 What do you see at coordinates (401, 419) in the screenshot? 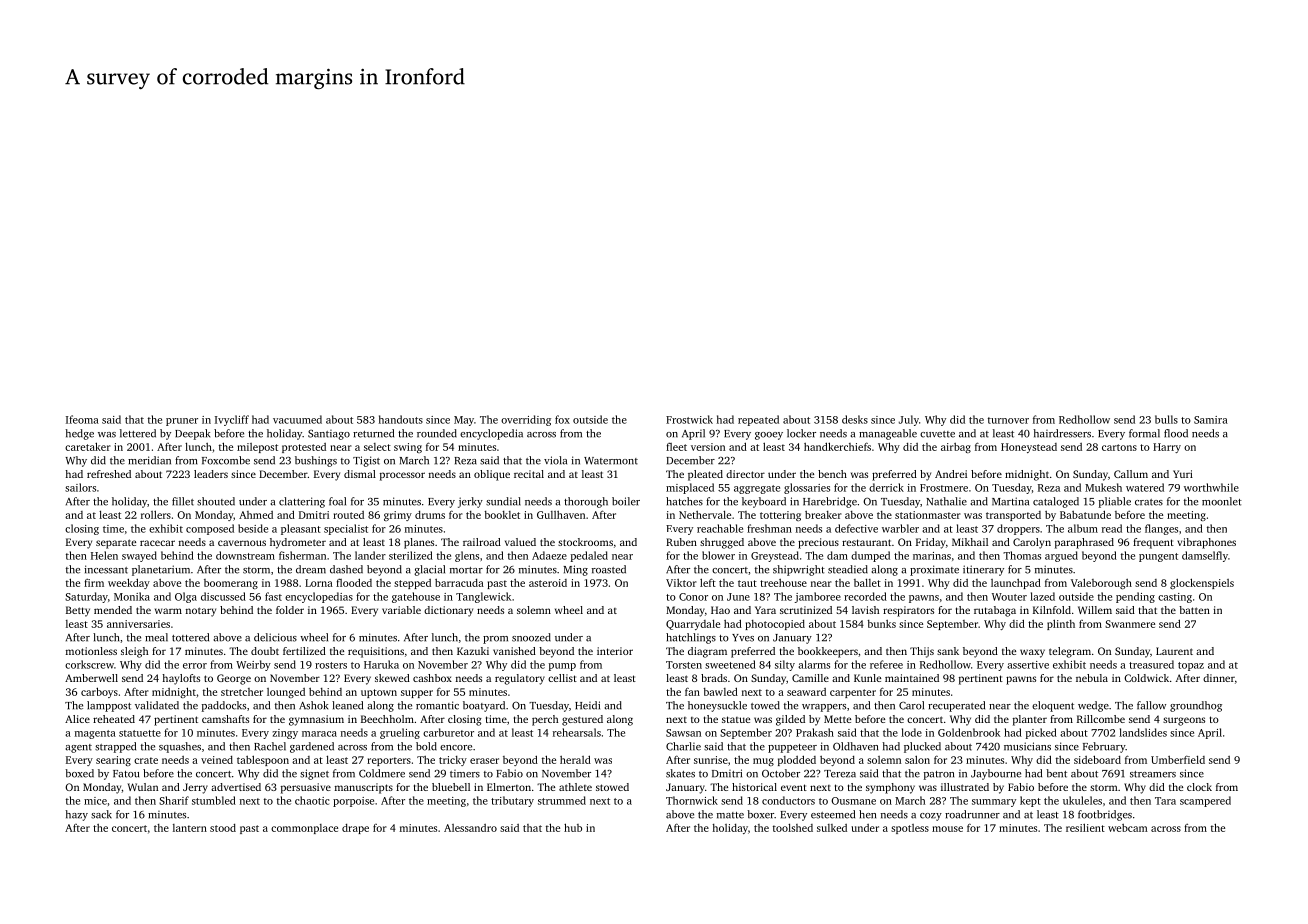
I see `handouts` at bounding box center [401, 419].
